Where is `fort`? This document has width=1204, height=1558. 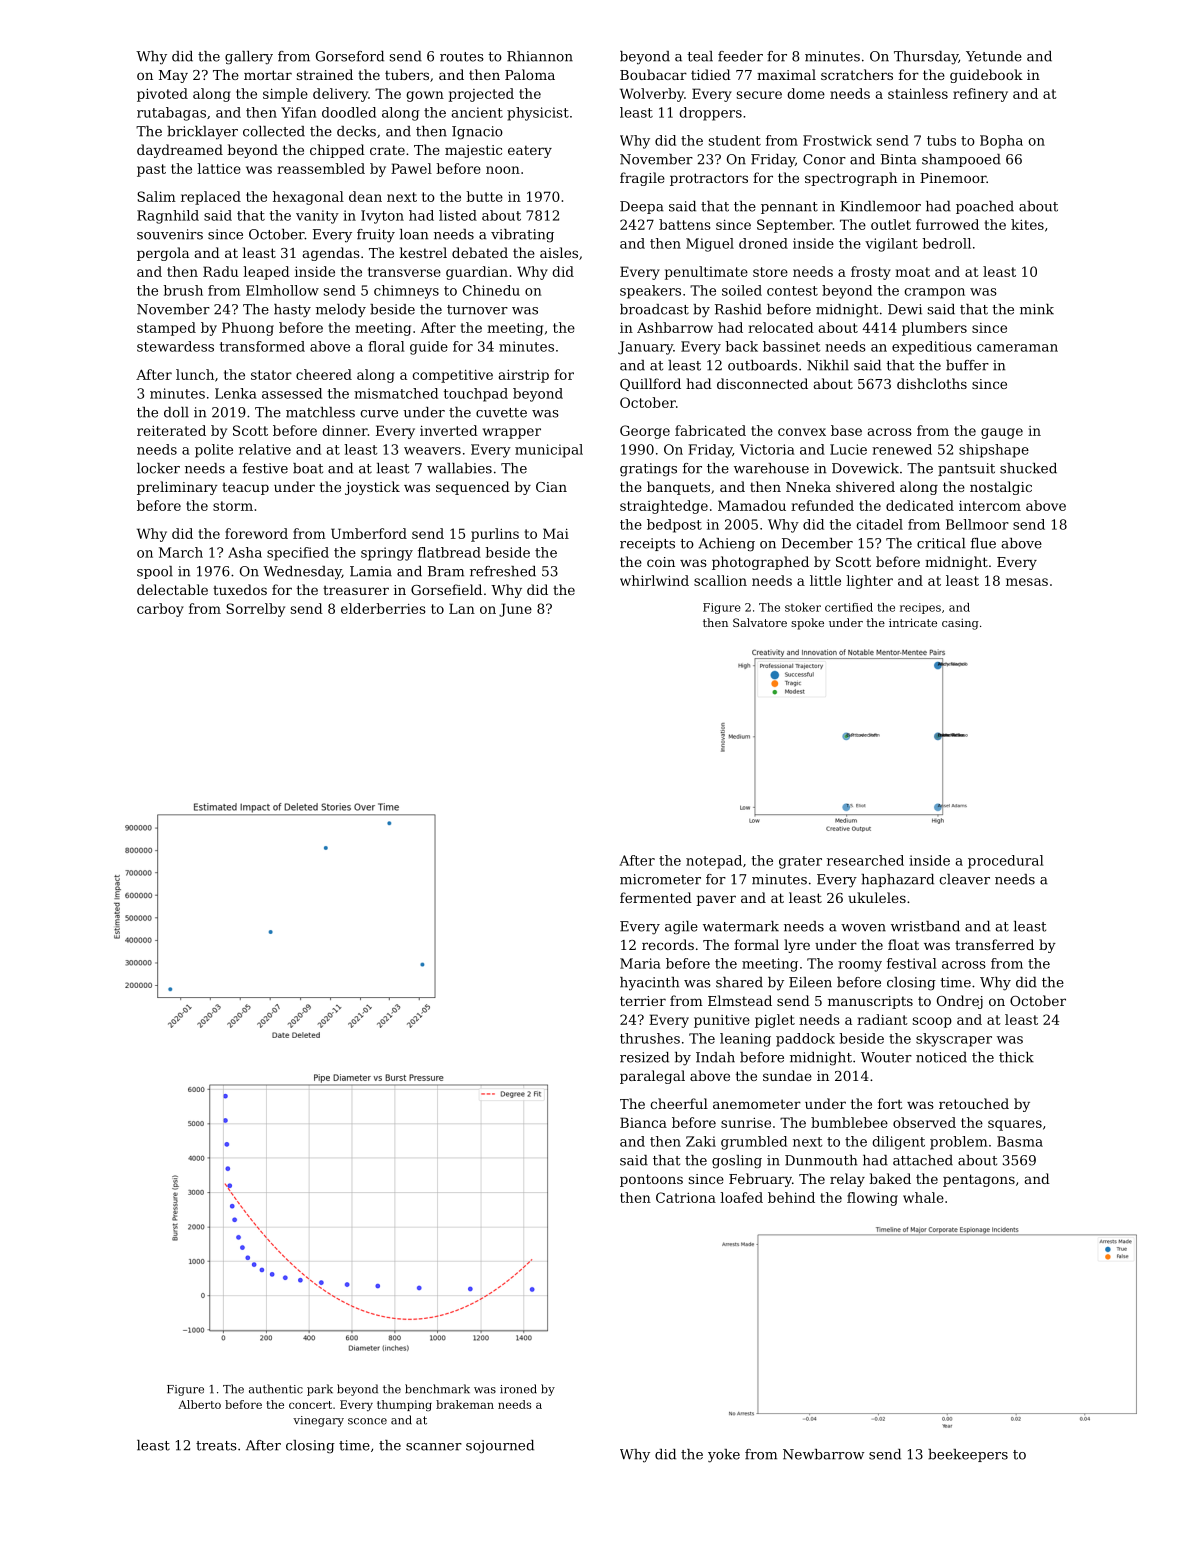 fort is located at coordinates (890, 1103).
